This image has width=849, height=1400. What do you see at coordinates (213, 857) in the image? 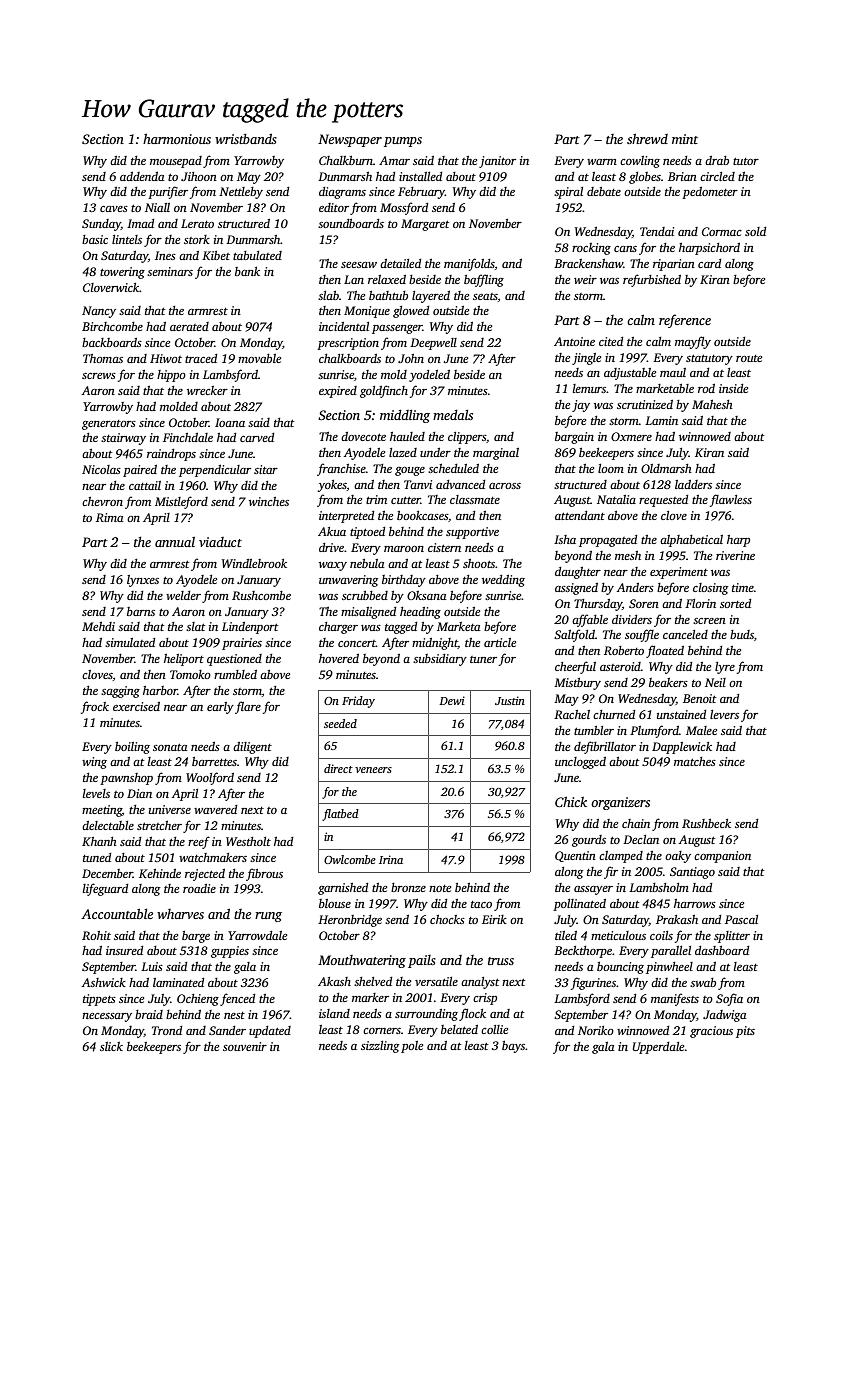
I see `watchmakers` at bounding box center [213, 857].
